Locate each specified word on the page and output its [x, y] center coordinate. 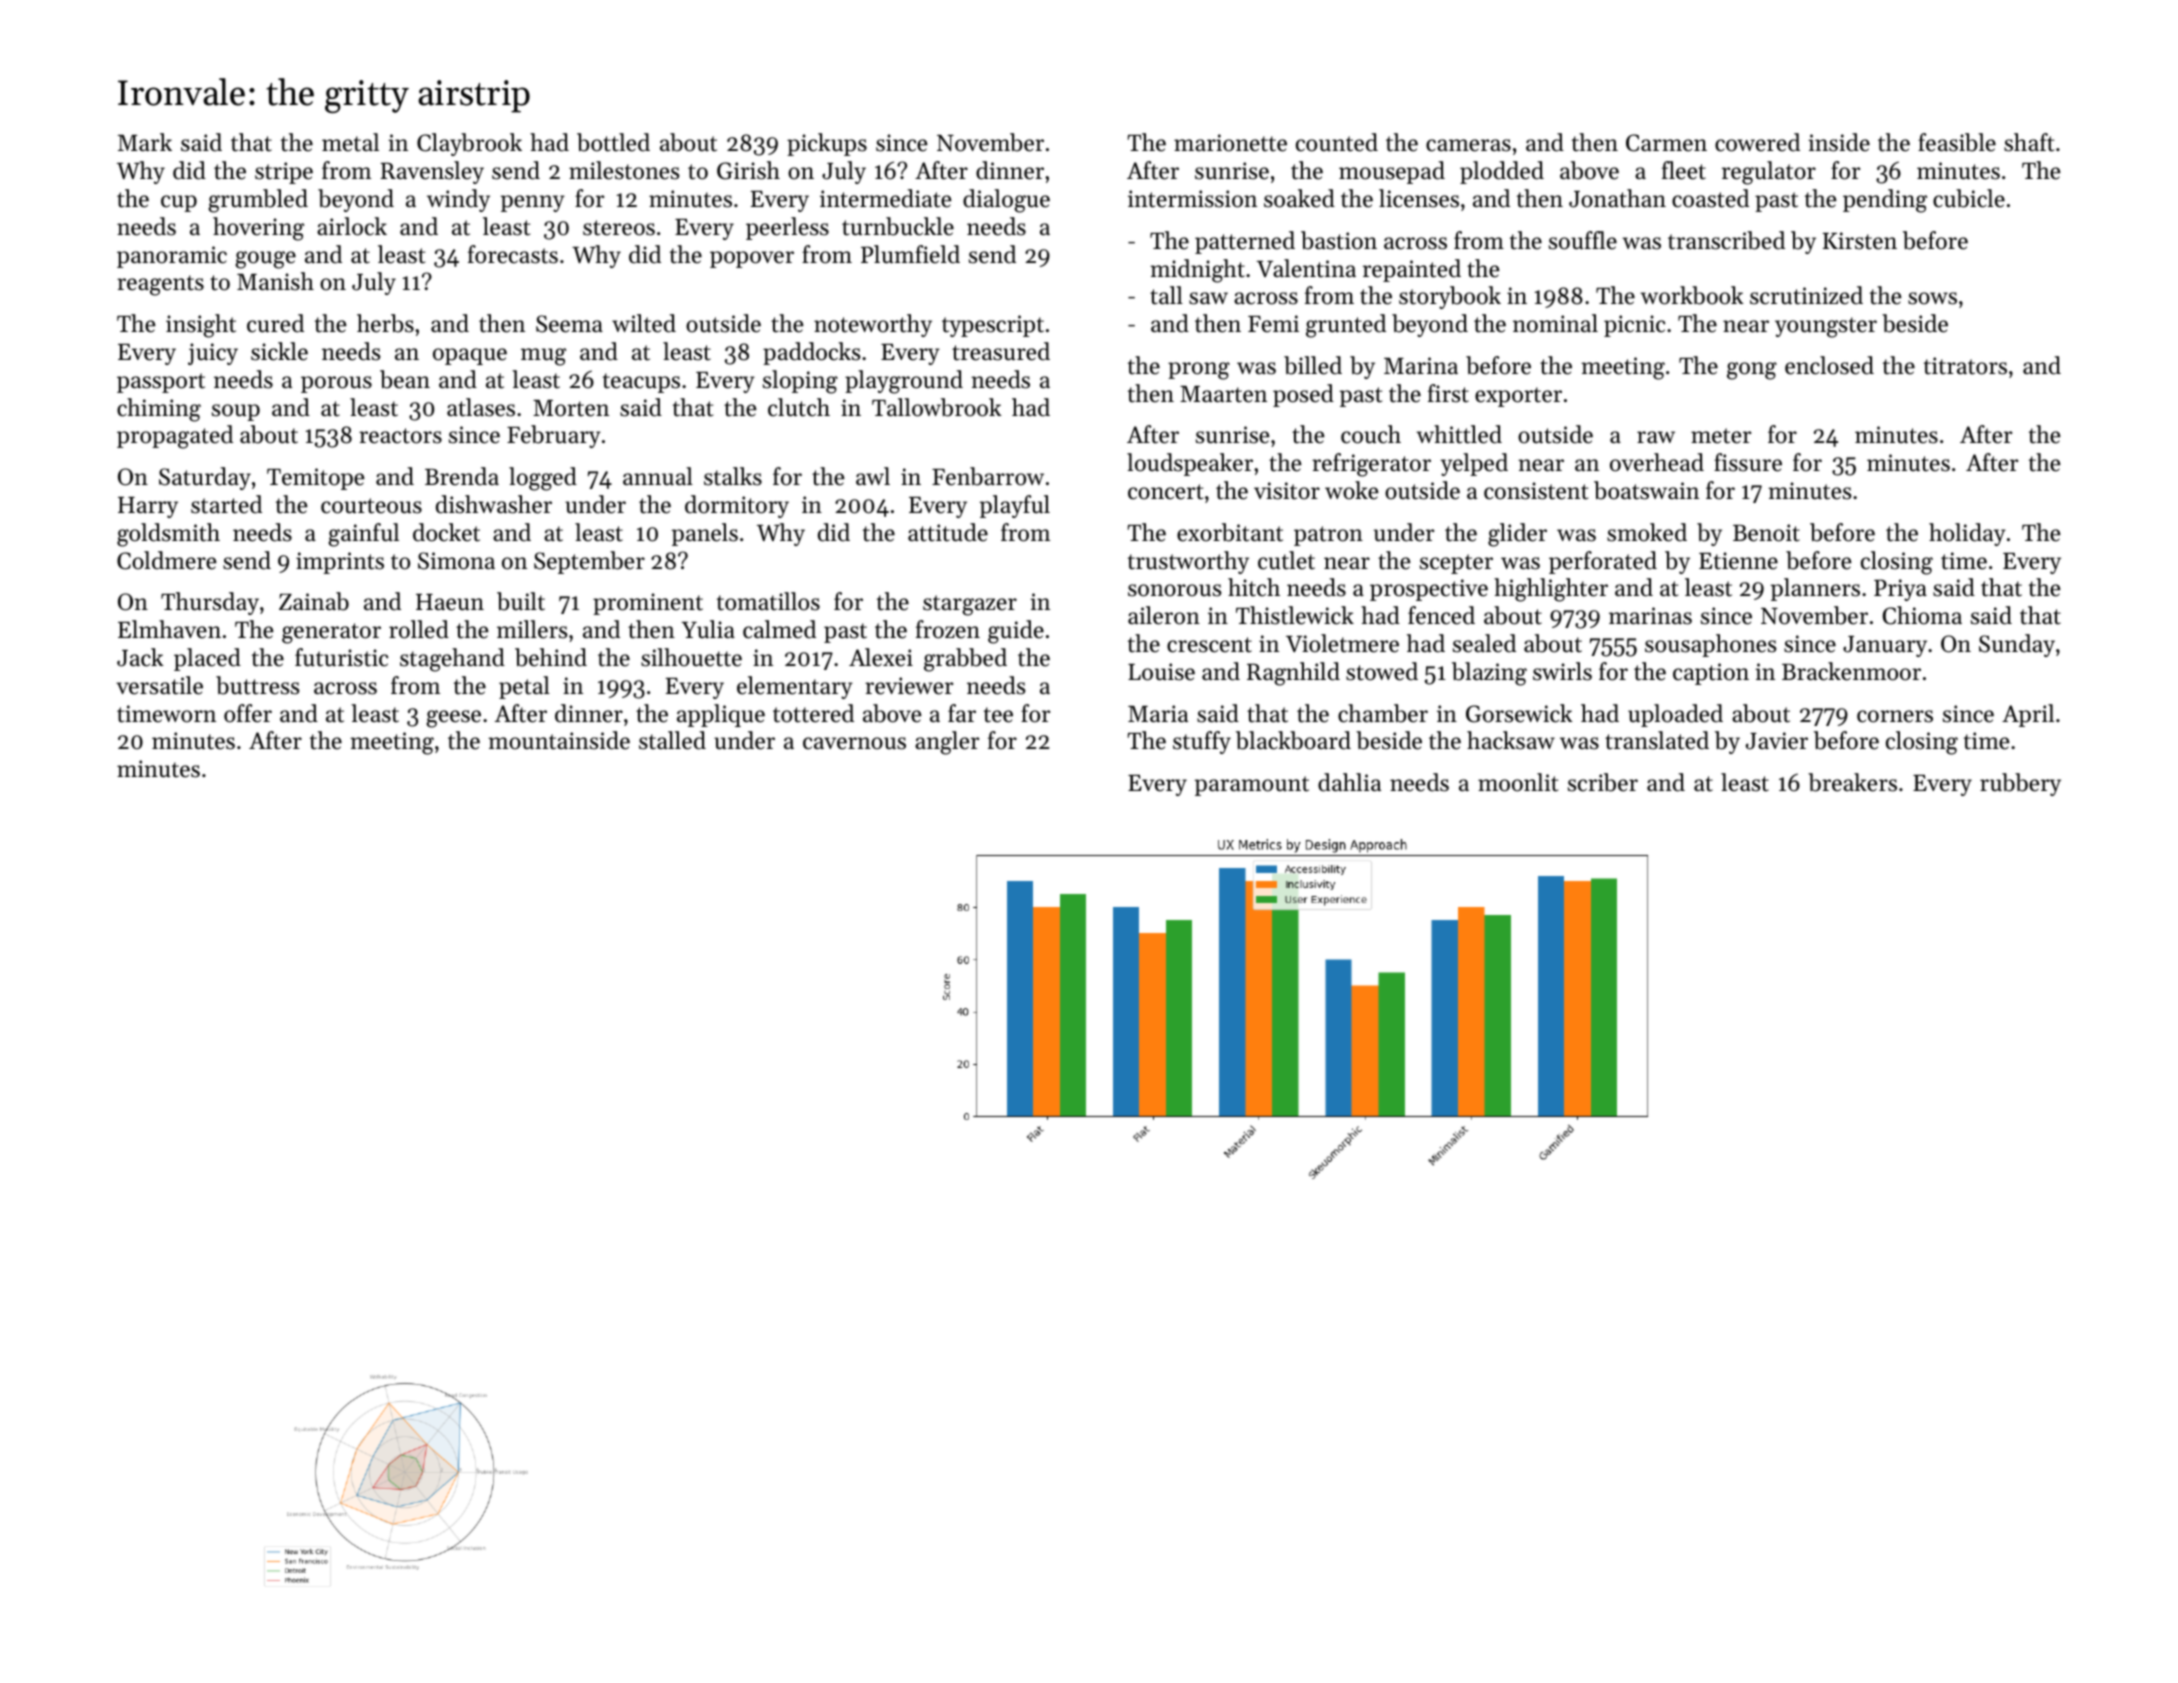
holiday [1967, 534]
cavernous [854, 743]
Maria [1158, 713]
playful [1015, 506]
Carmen [1666, 143]
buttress [257, 685]
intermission [1192, 199]
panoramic [172, 257]
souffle [1583, 240]
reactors [400, 436]
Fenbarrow [988, 476]
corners [1895, 716]
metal [350, 142]
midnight [1197, 271]
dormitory [737, 506]
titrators [1965, 366]
